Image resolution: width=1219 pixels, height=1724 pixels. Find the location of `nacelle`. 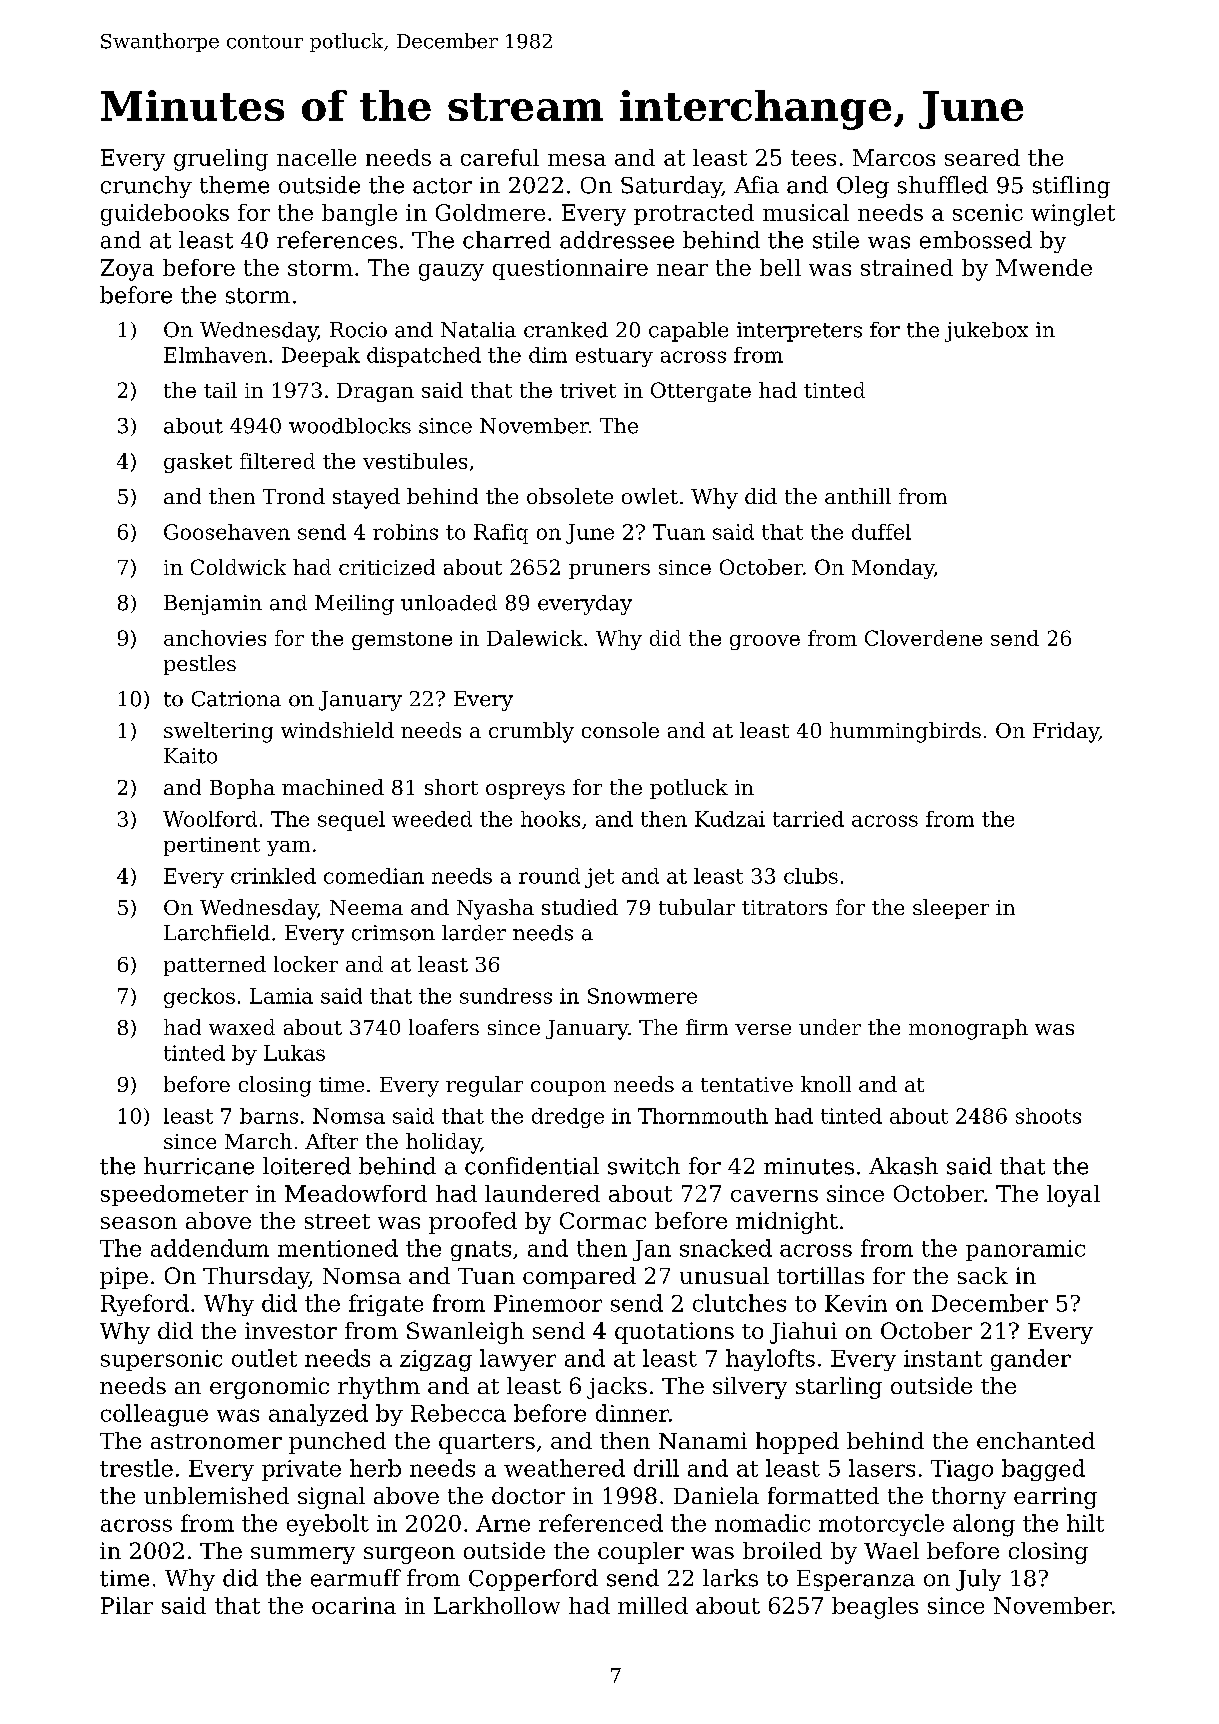

nacelle is located at coordinates (316, 157).
